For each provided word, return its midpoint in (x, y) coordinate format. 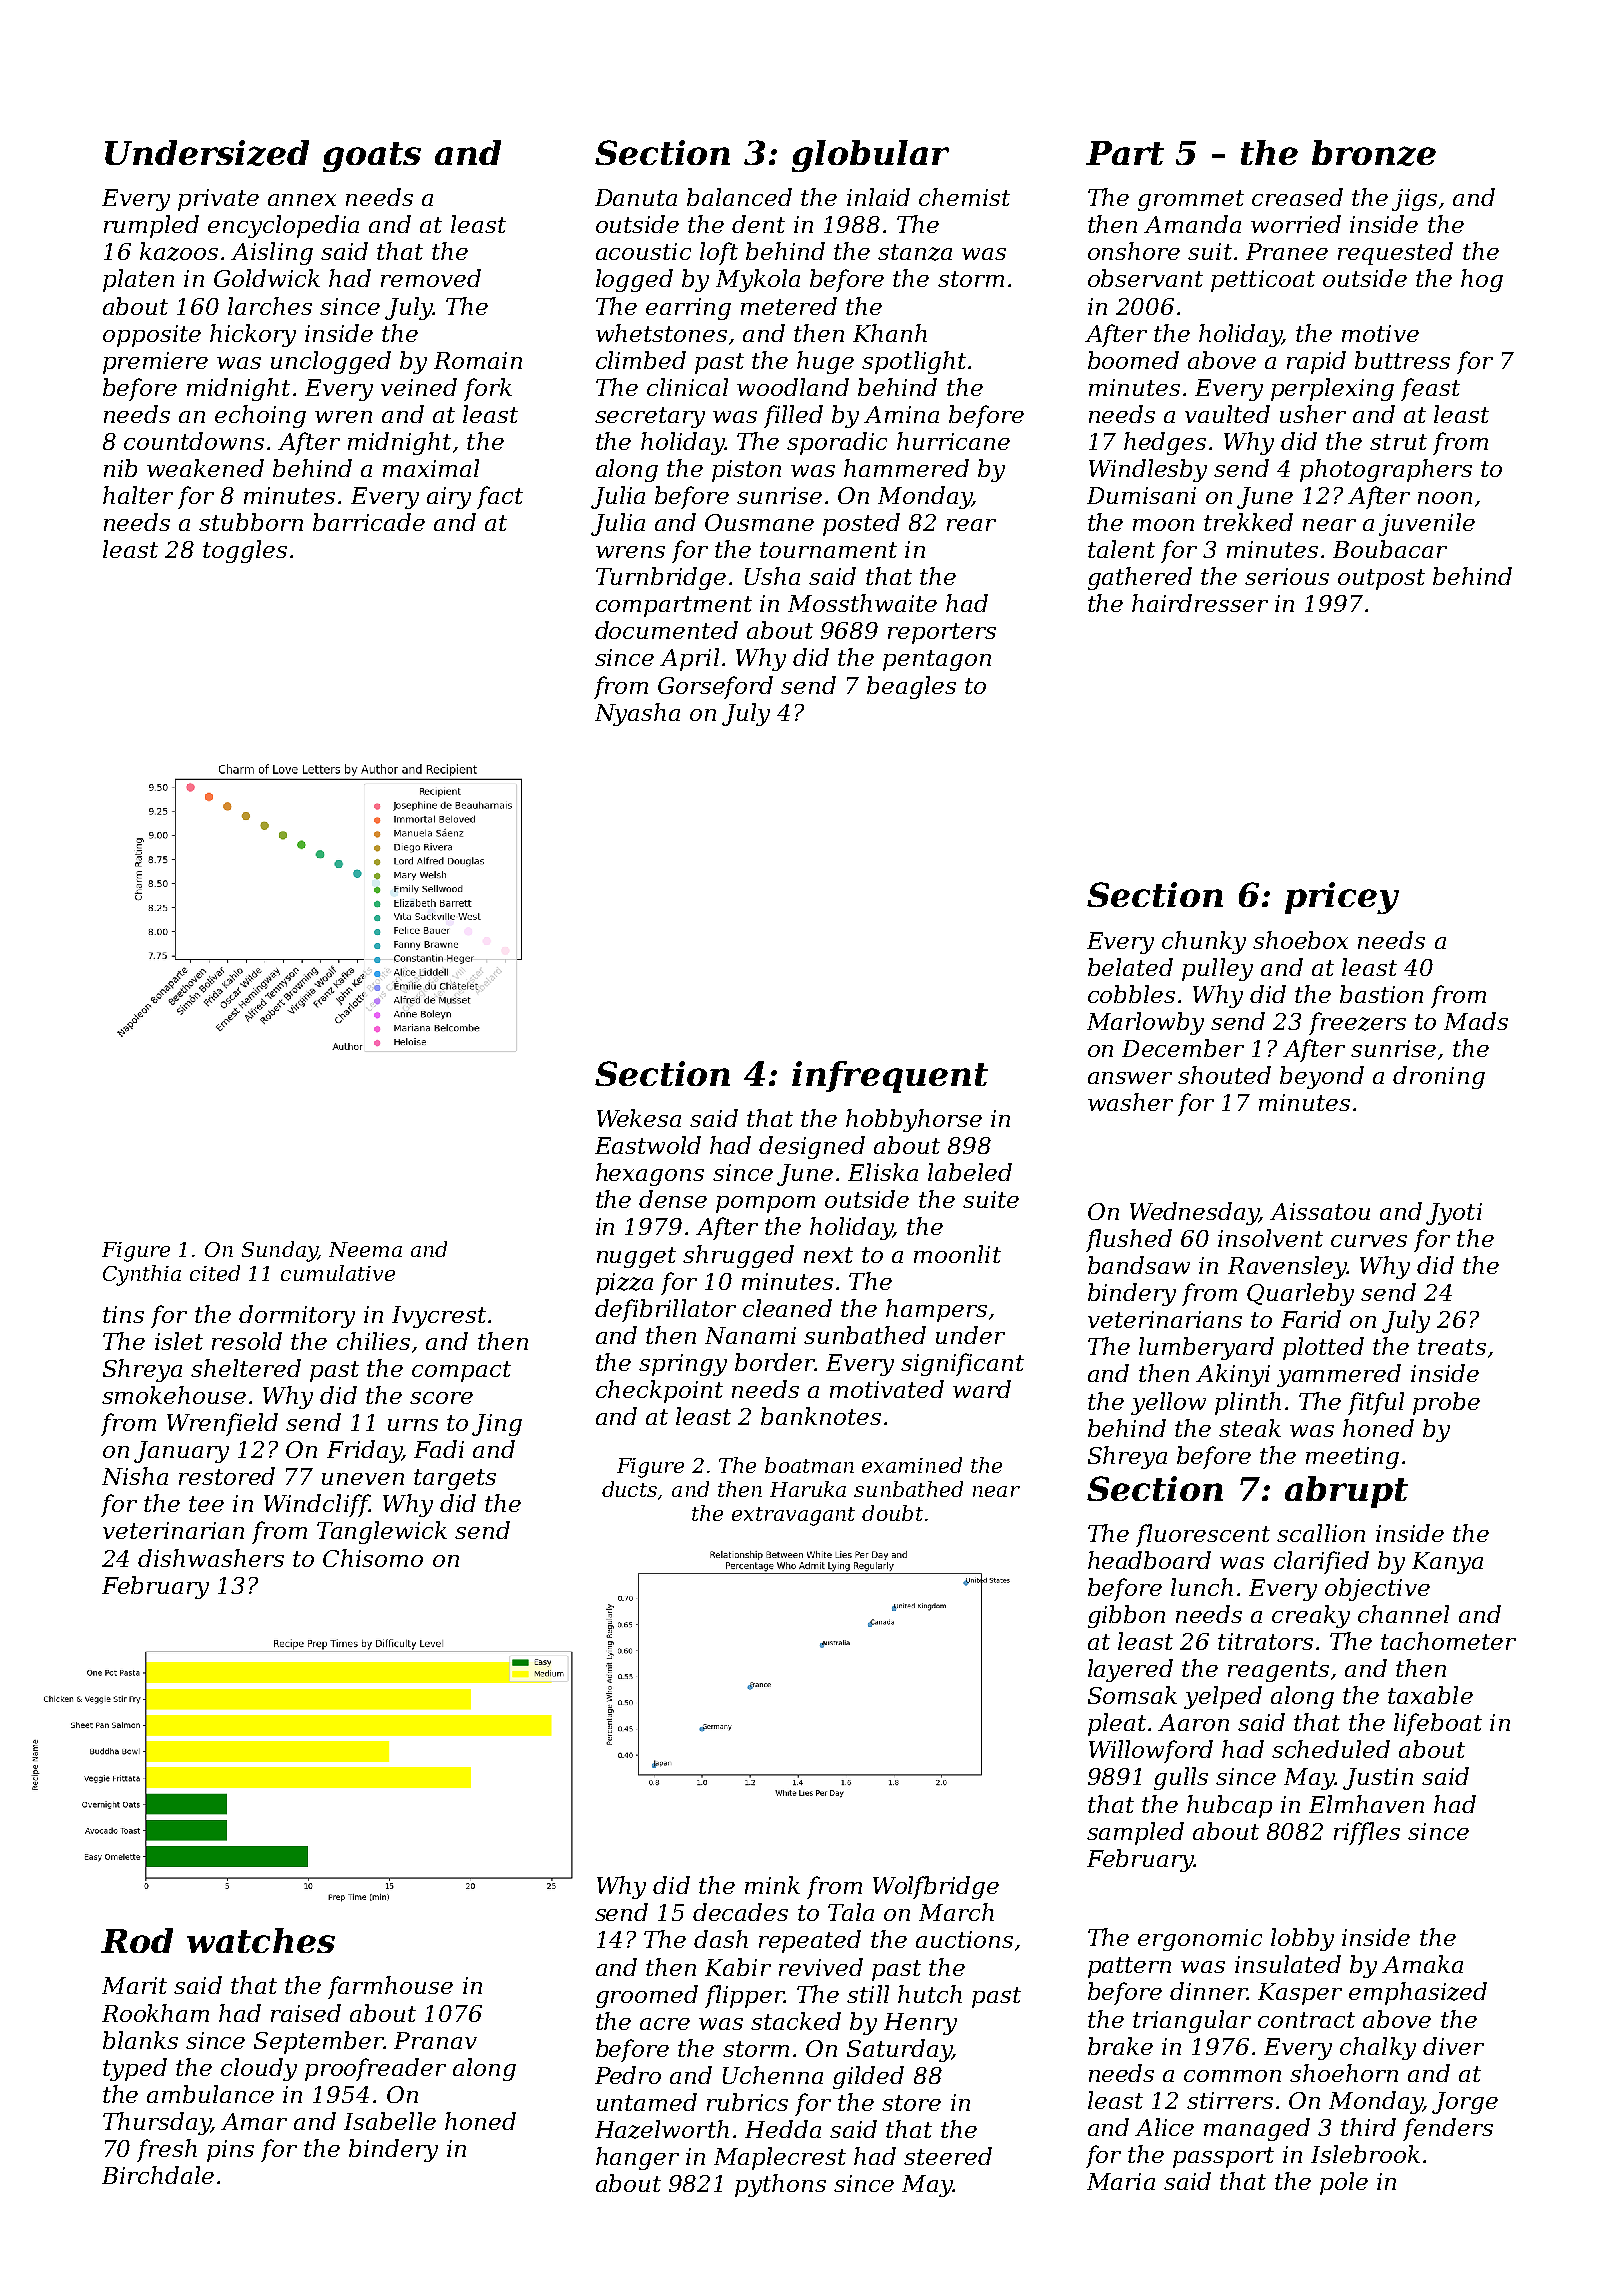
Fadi (439, 1449)
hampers (936, 1310)
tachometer (1448, 1641)
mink (772, 1885)
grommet (1191, 200)
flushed (1129, 1240)
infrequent (890, 1077)
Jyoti (1454, 1214)
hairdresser (1200, 603)
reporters (942, 633)
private (218, 200)
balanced (739, 197)
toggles (245, 551)
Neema (365, 1249)
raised (306, 2013)
